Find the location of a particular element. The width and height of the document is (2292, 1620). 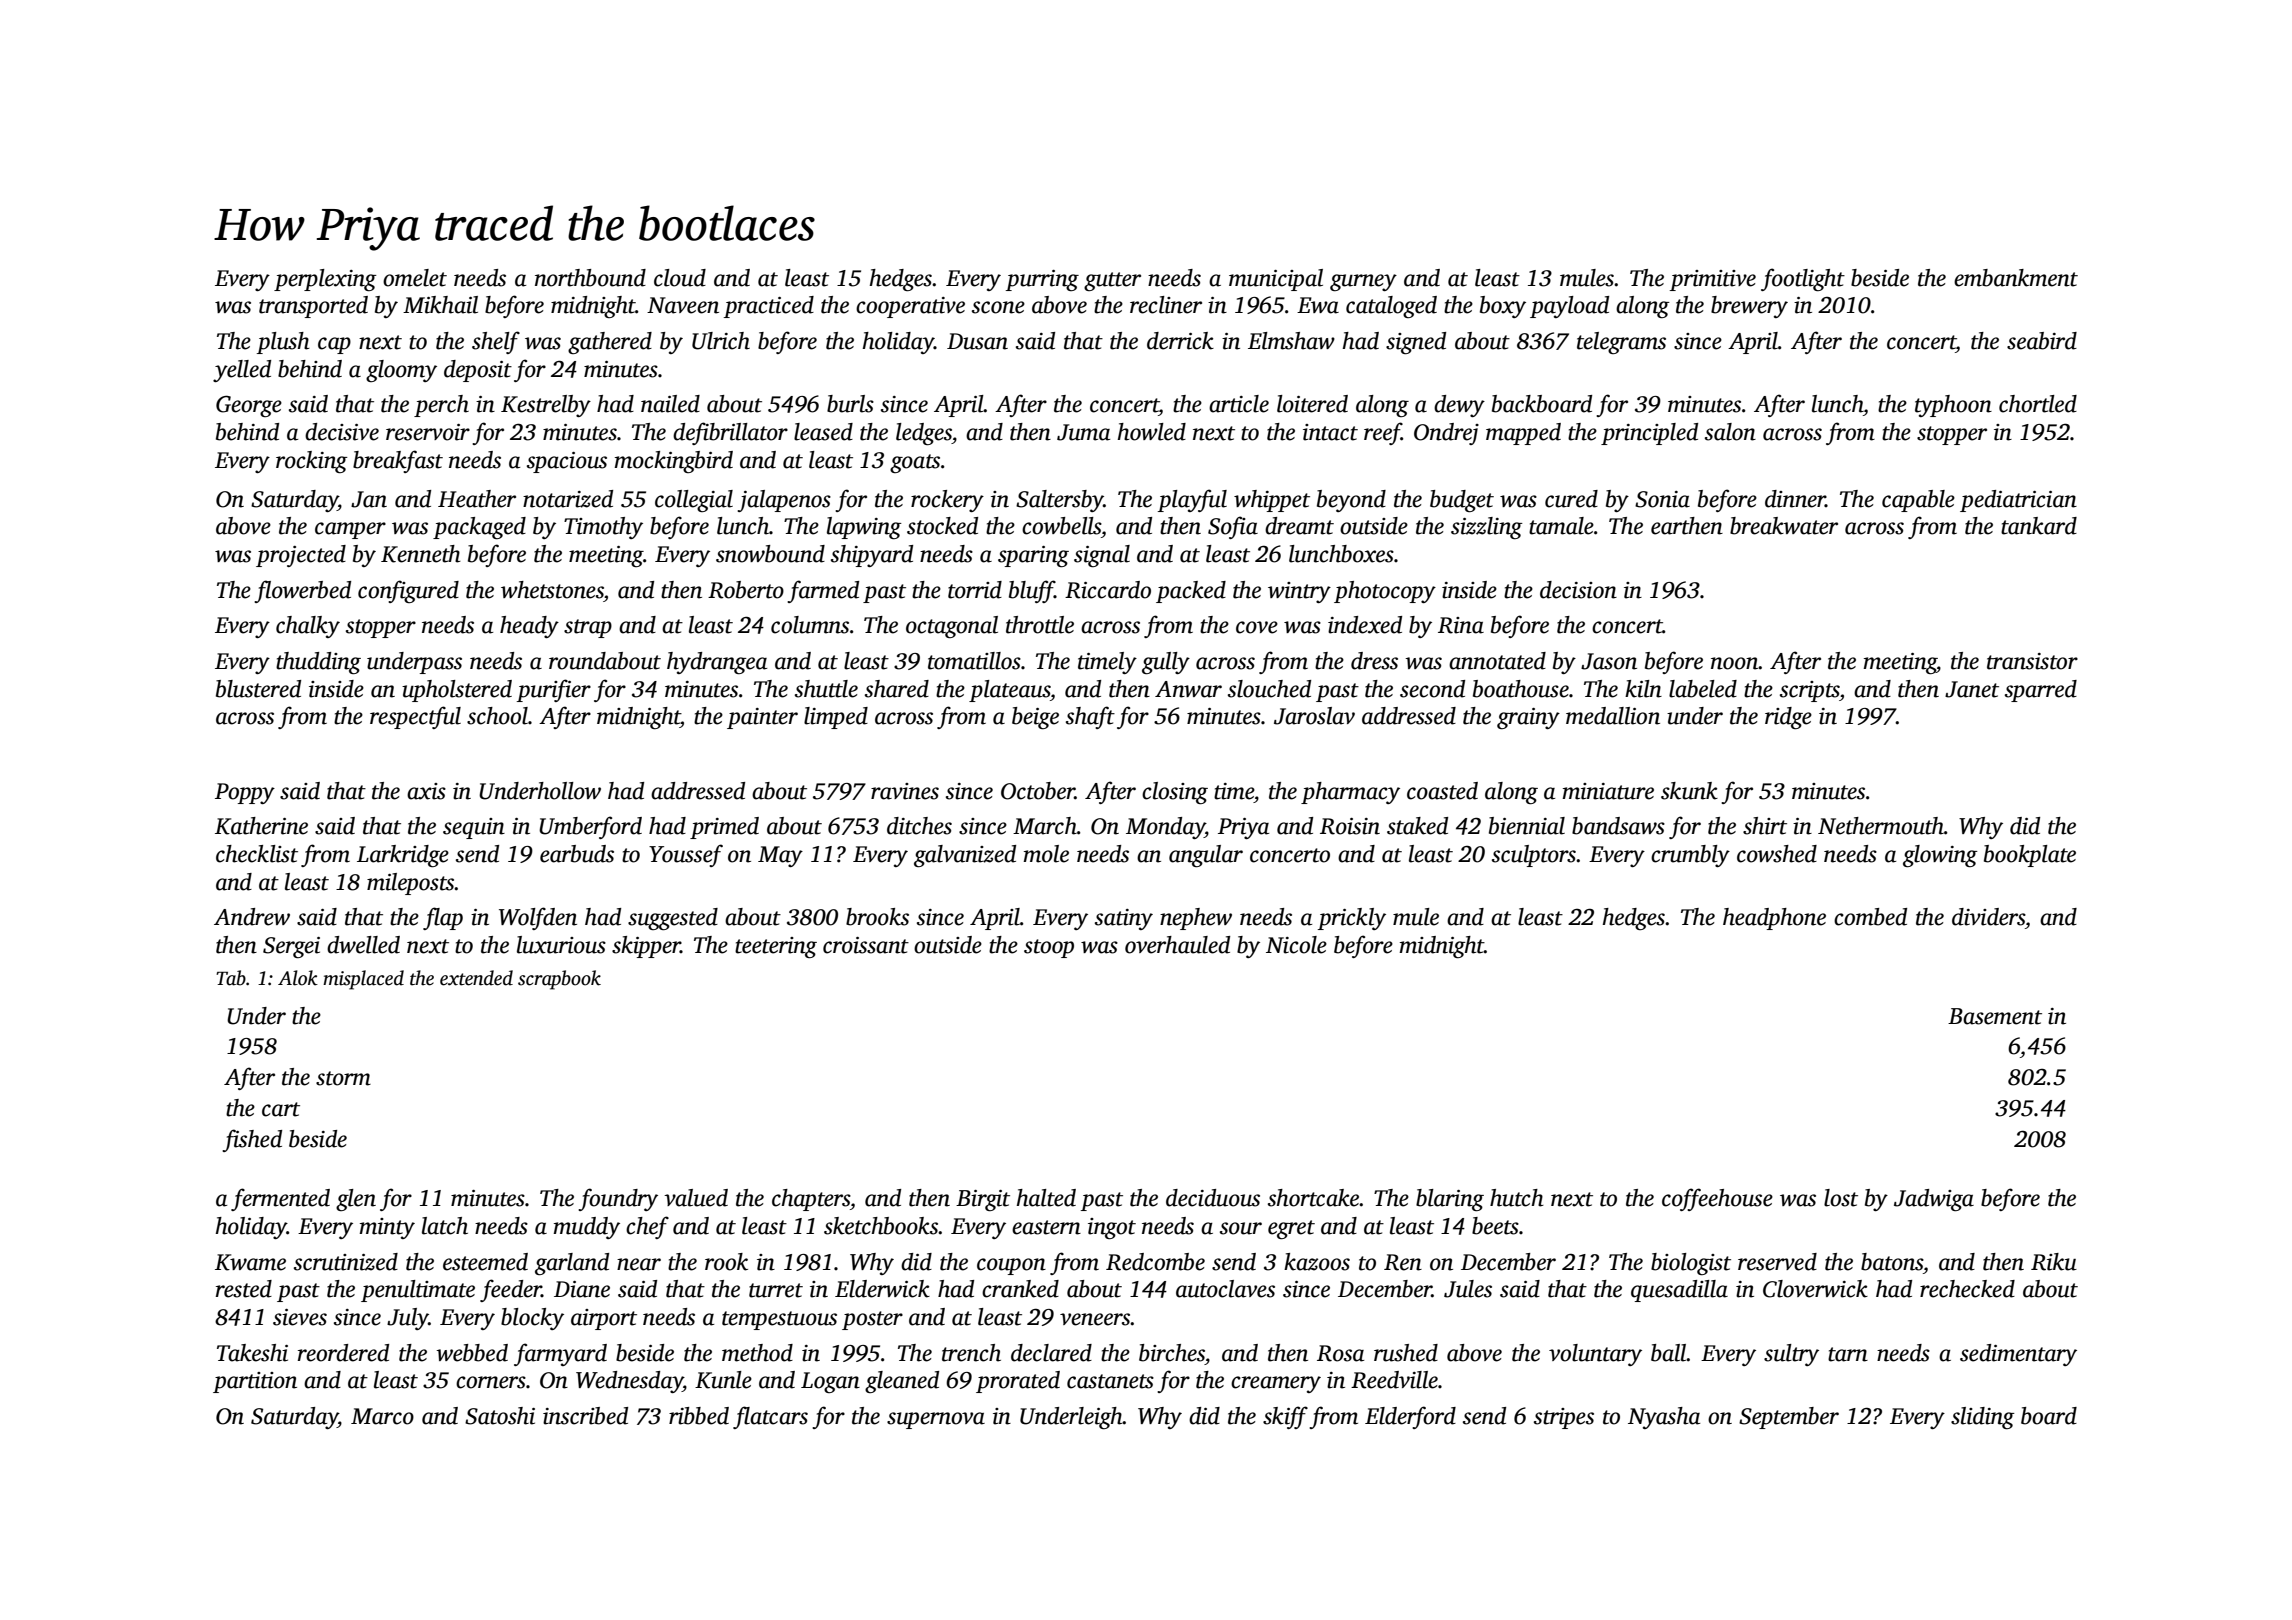

sequin is located at coordinates (474, 828).
